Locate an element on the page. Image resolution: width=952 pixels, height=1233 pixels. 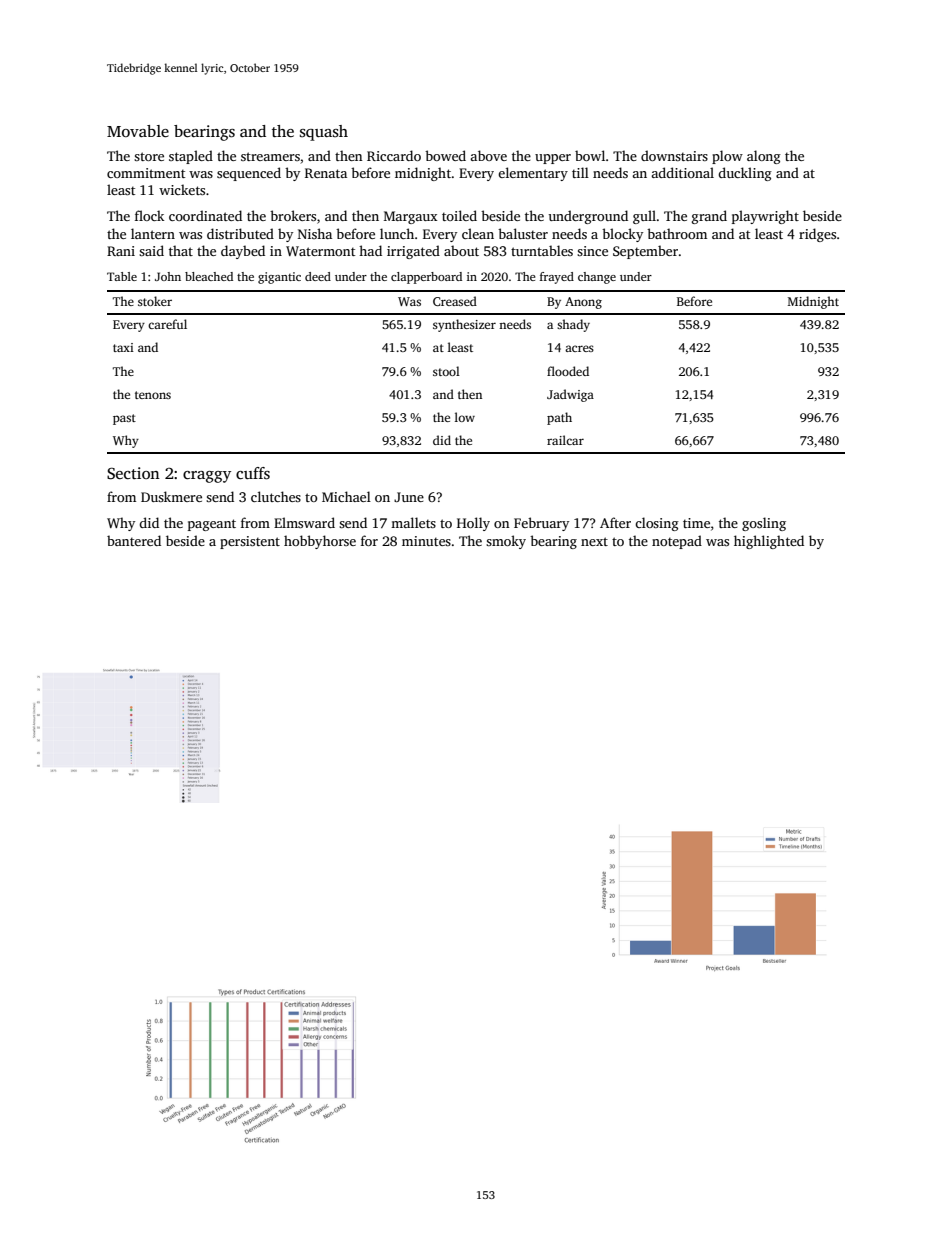
grand is located at coordinates (709, 217).
